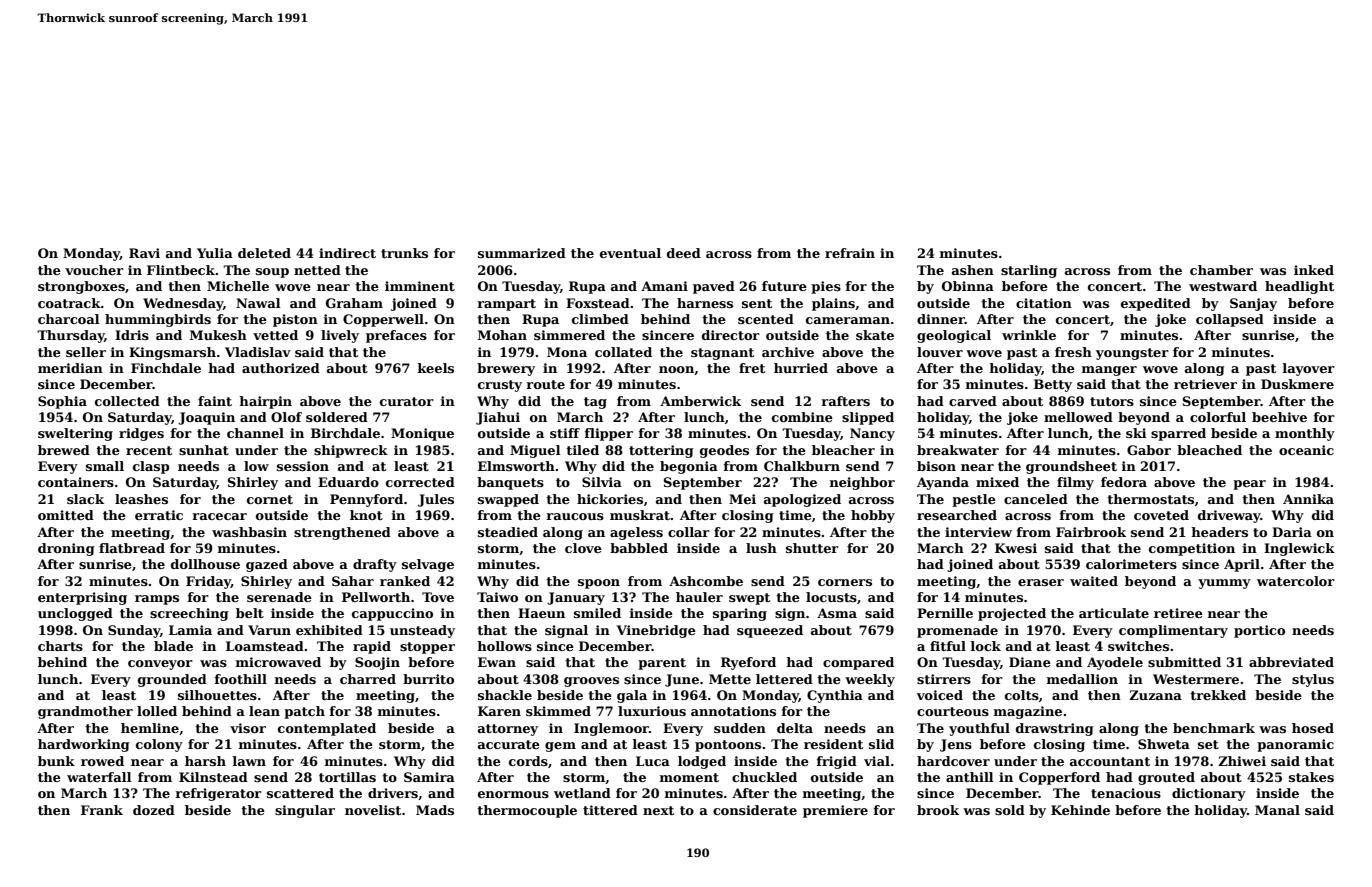 This image has height=887, width=1372. I want to click on corrected, so click(420, 482).
